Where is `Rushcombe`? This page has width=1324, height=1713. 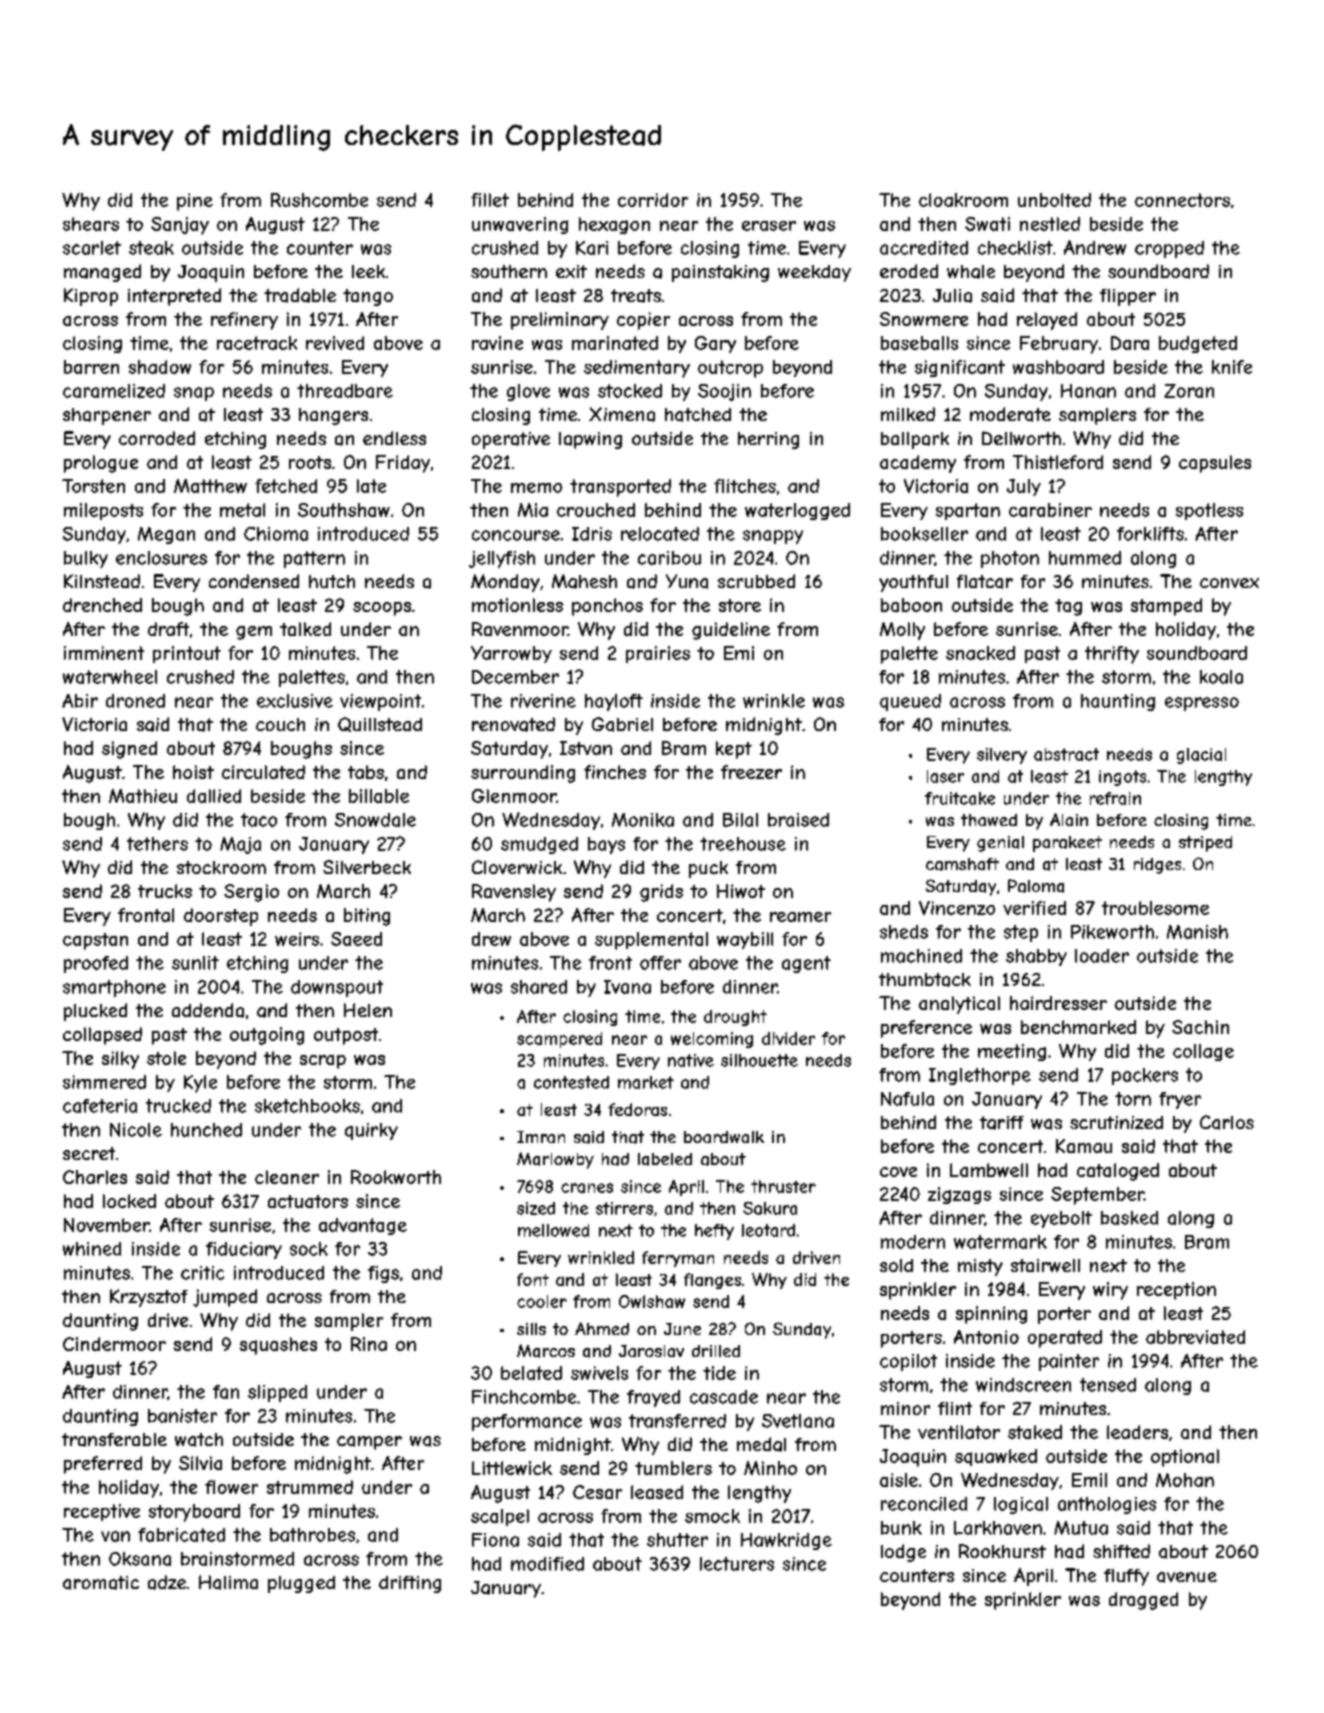 Rushcombe is located at coordinates (319, 200).
